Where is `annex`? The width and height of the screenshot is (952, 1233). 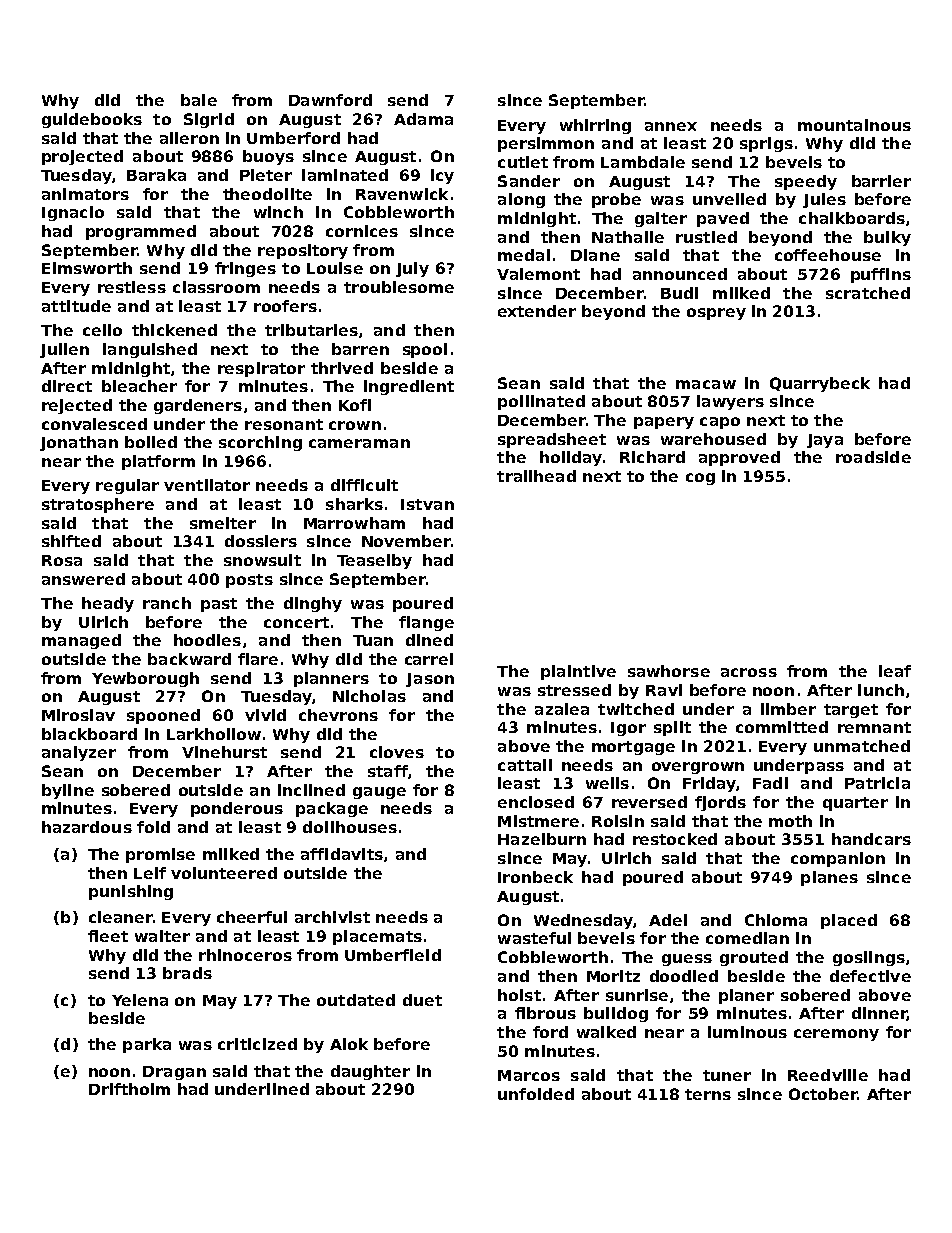
annex is located at coordinates (671, 126).
